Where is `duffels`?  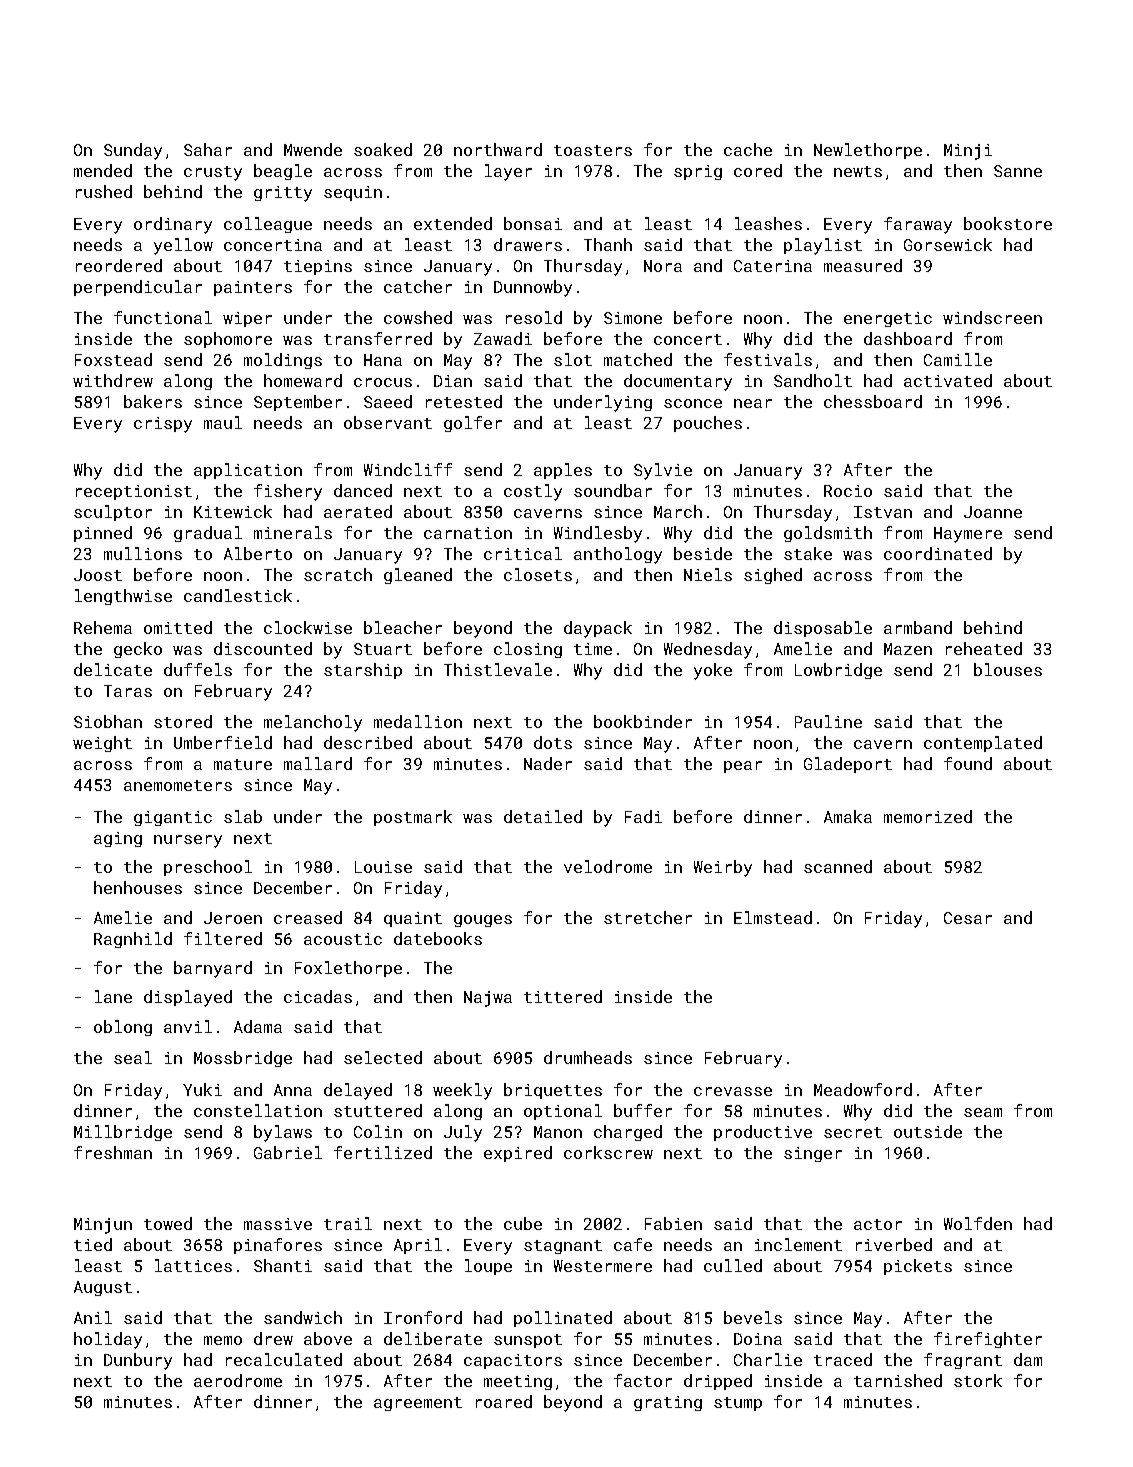 duffels is located at coordinates (198, 669).
